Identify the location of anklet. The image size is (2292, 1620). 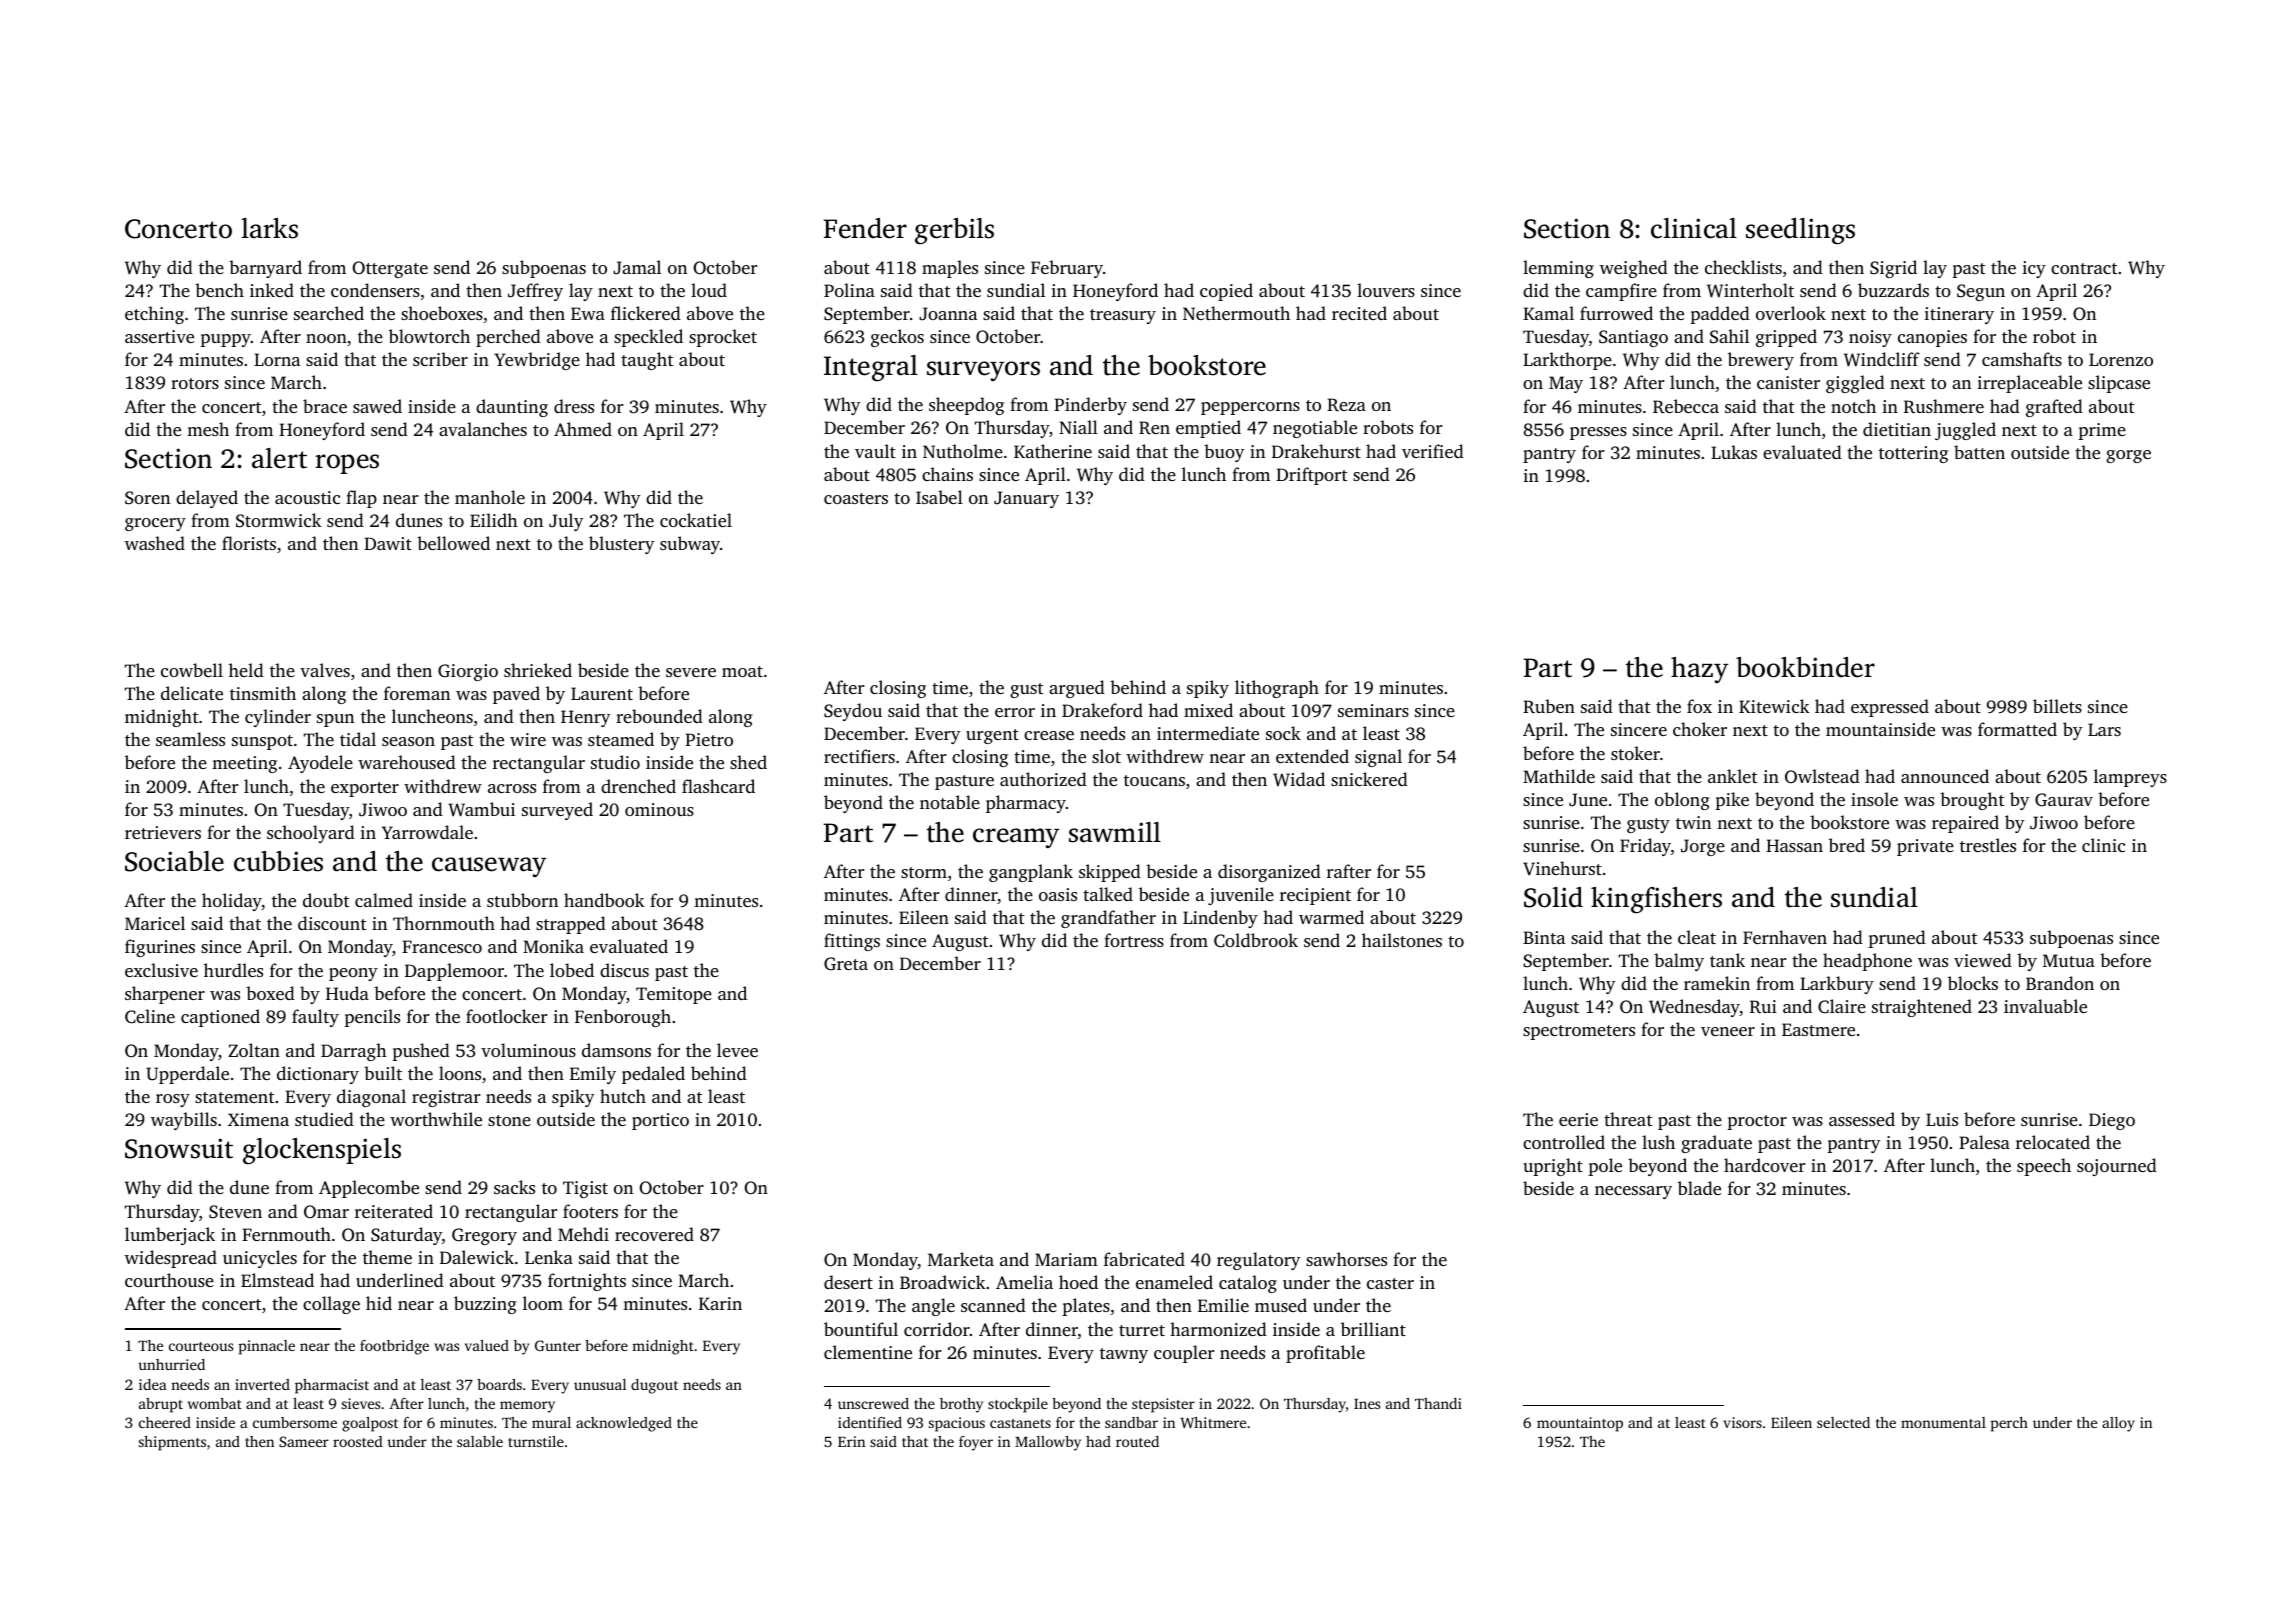
(1733, 776).
